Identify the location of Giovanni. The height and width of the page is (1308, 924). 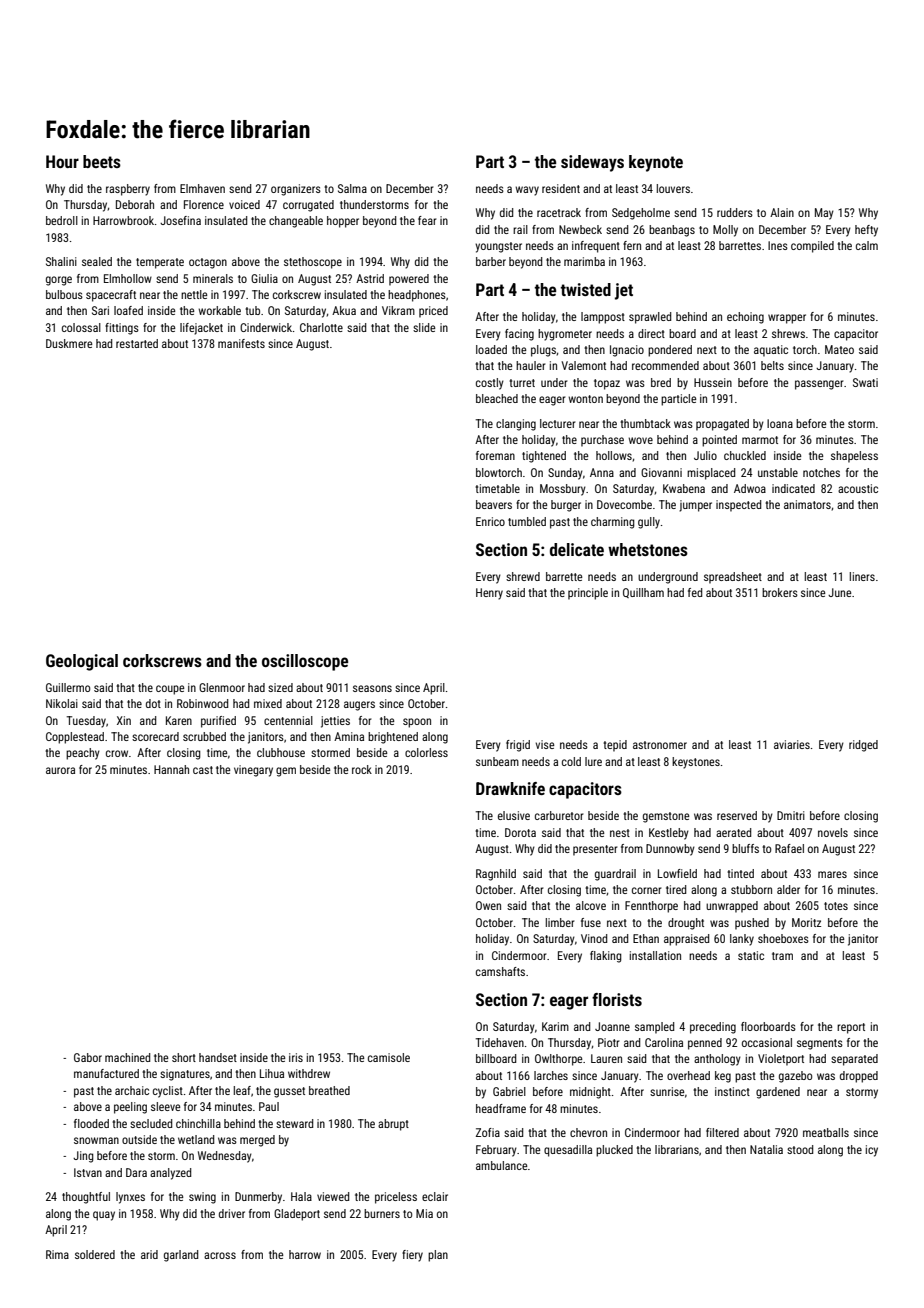
(661, 472).
